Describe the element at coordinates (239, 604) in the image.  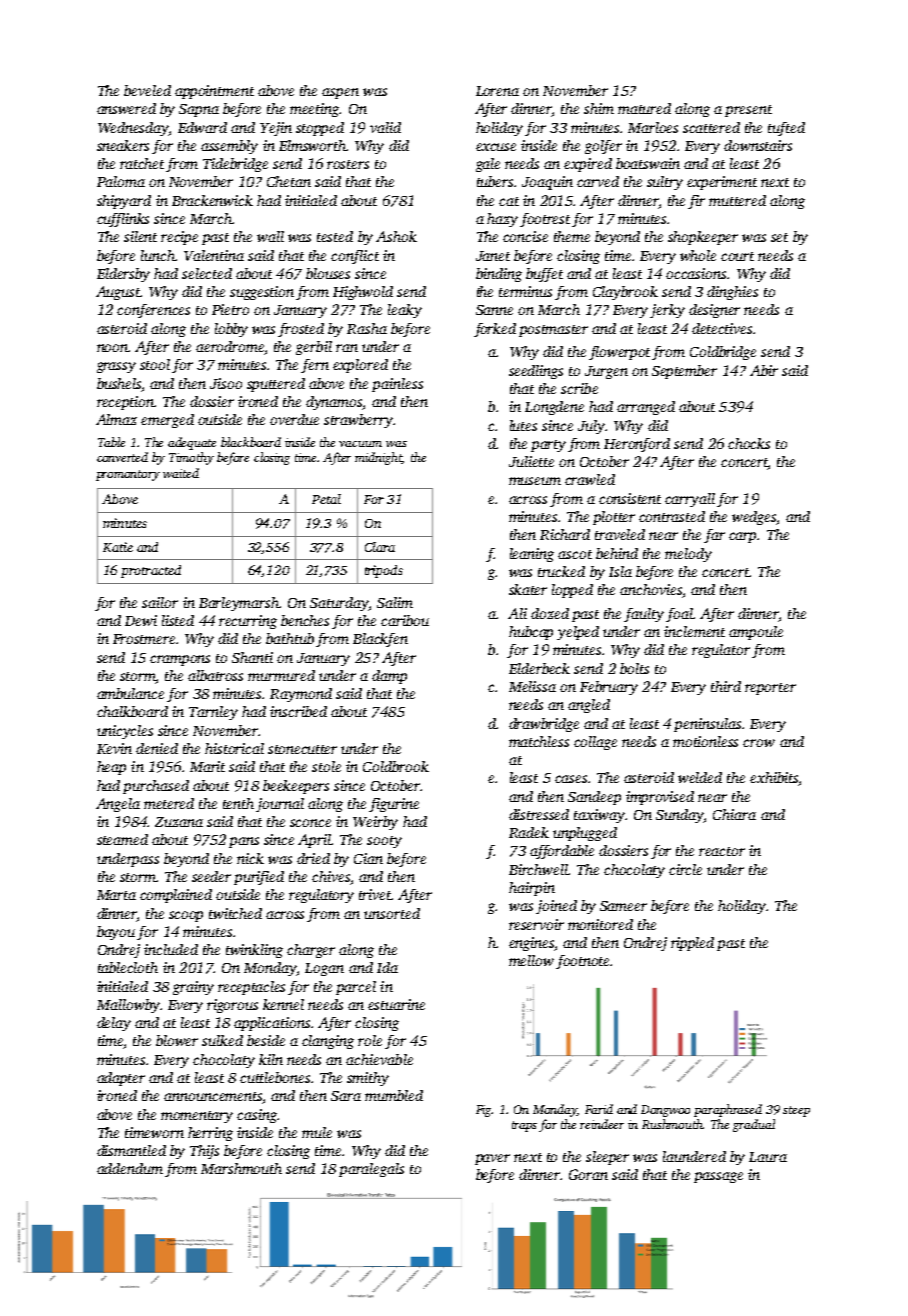
I see `Barleymarsh` at that location.
